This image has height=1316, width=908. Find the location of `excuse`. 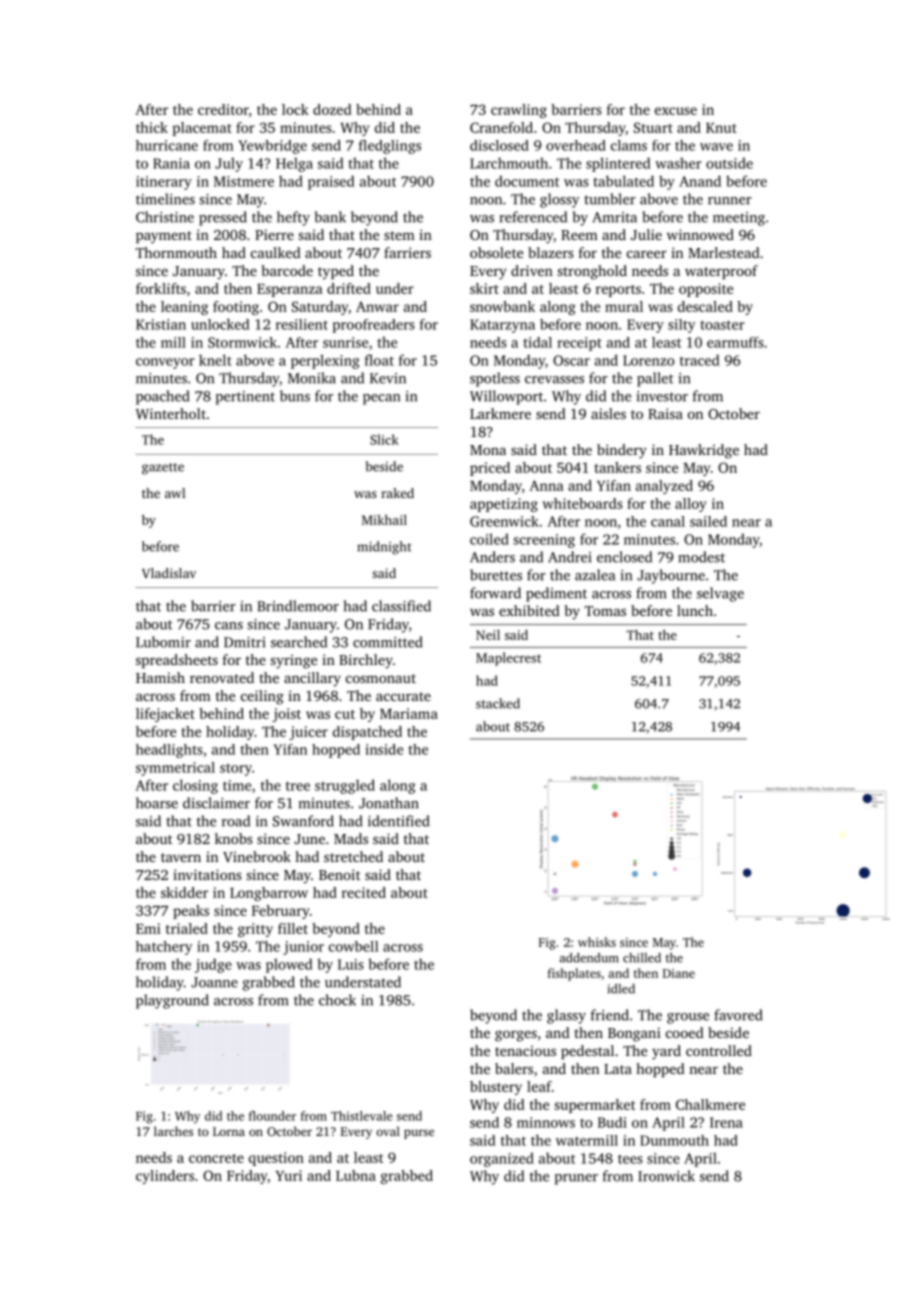

excuse is located at coordinates (676, 111).
